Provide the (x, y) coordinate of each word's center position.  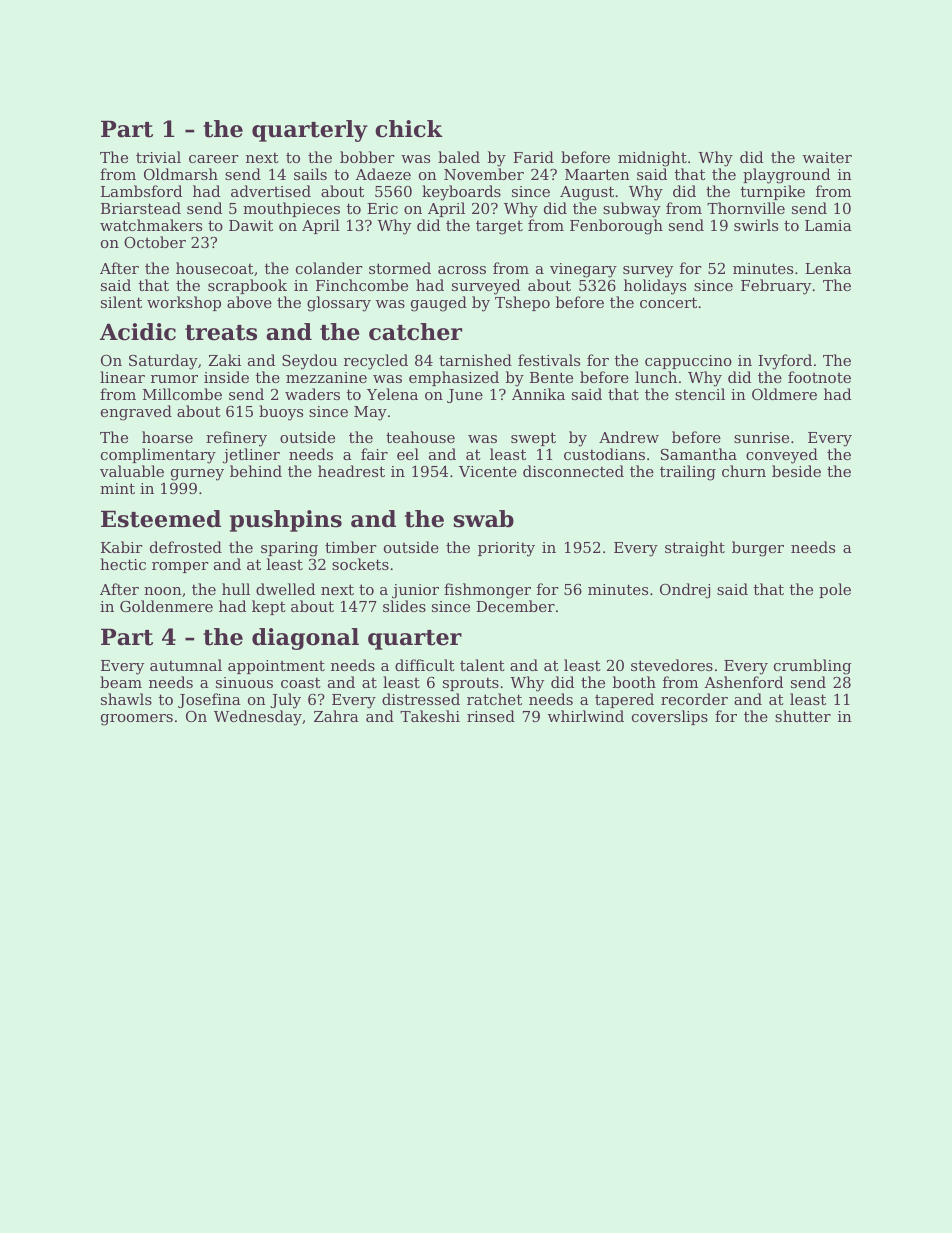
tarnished (475, 360)
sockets (360, 564)
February (776, 287)
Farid (533, 157)
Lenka (828, 268)
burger (758, 549)
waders (312, 394)
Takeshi (430, 716)
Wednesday (258, 718)
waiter (827, 157)
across (462, 270)
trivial (158, 157)
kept (269, 607)
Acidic (138, 332)
